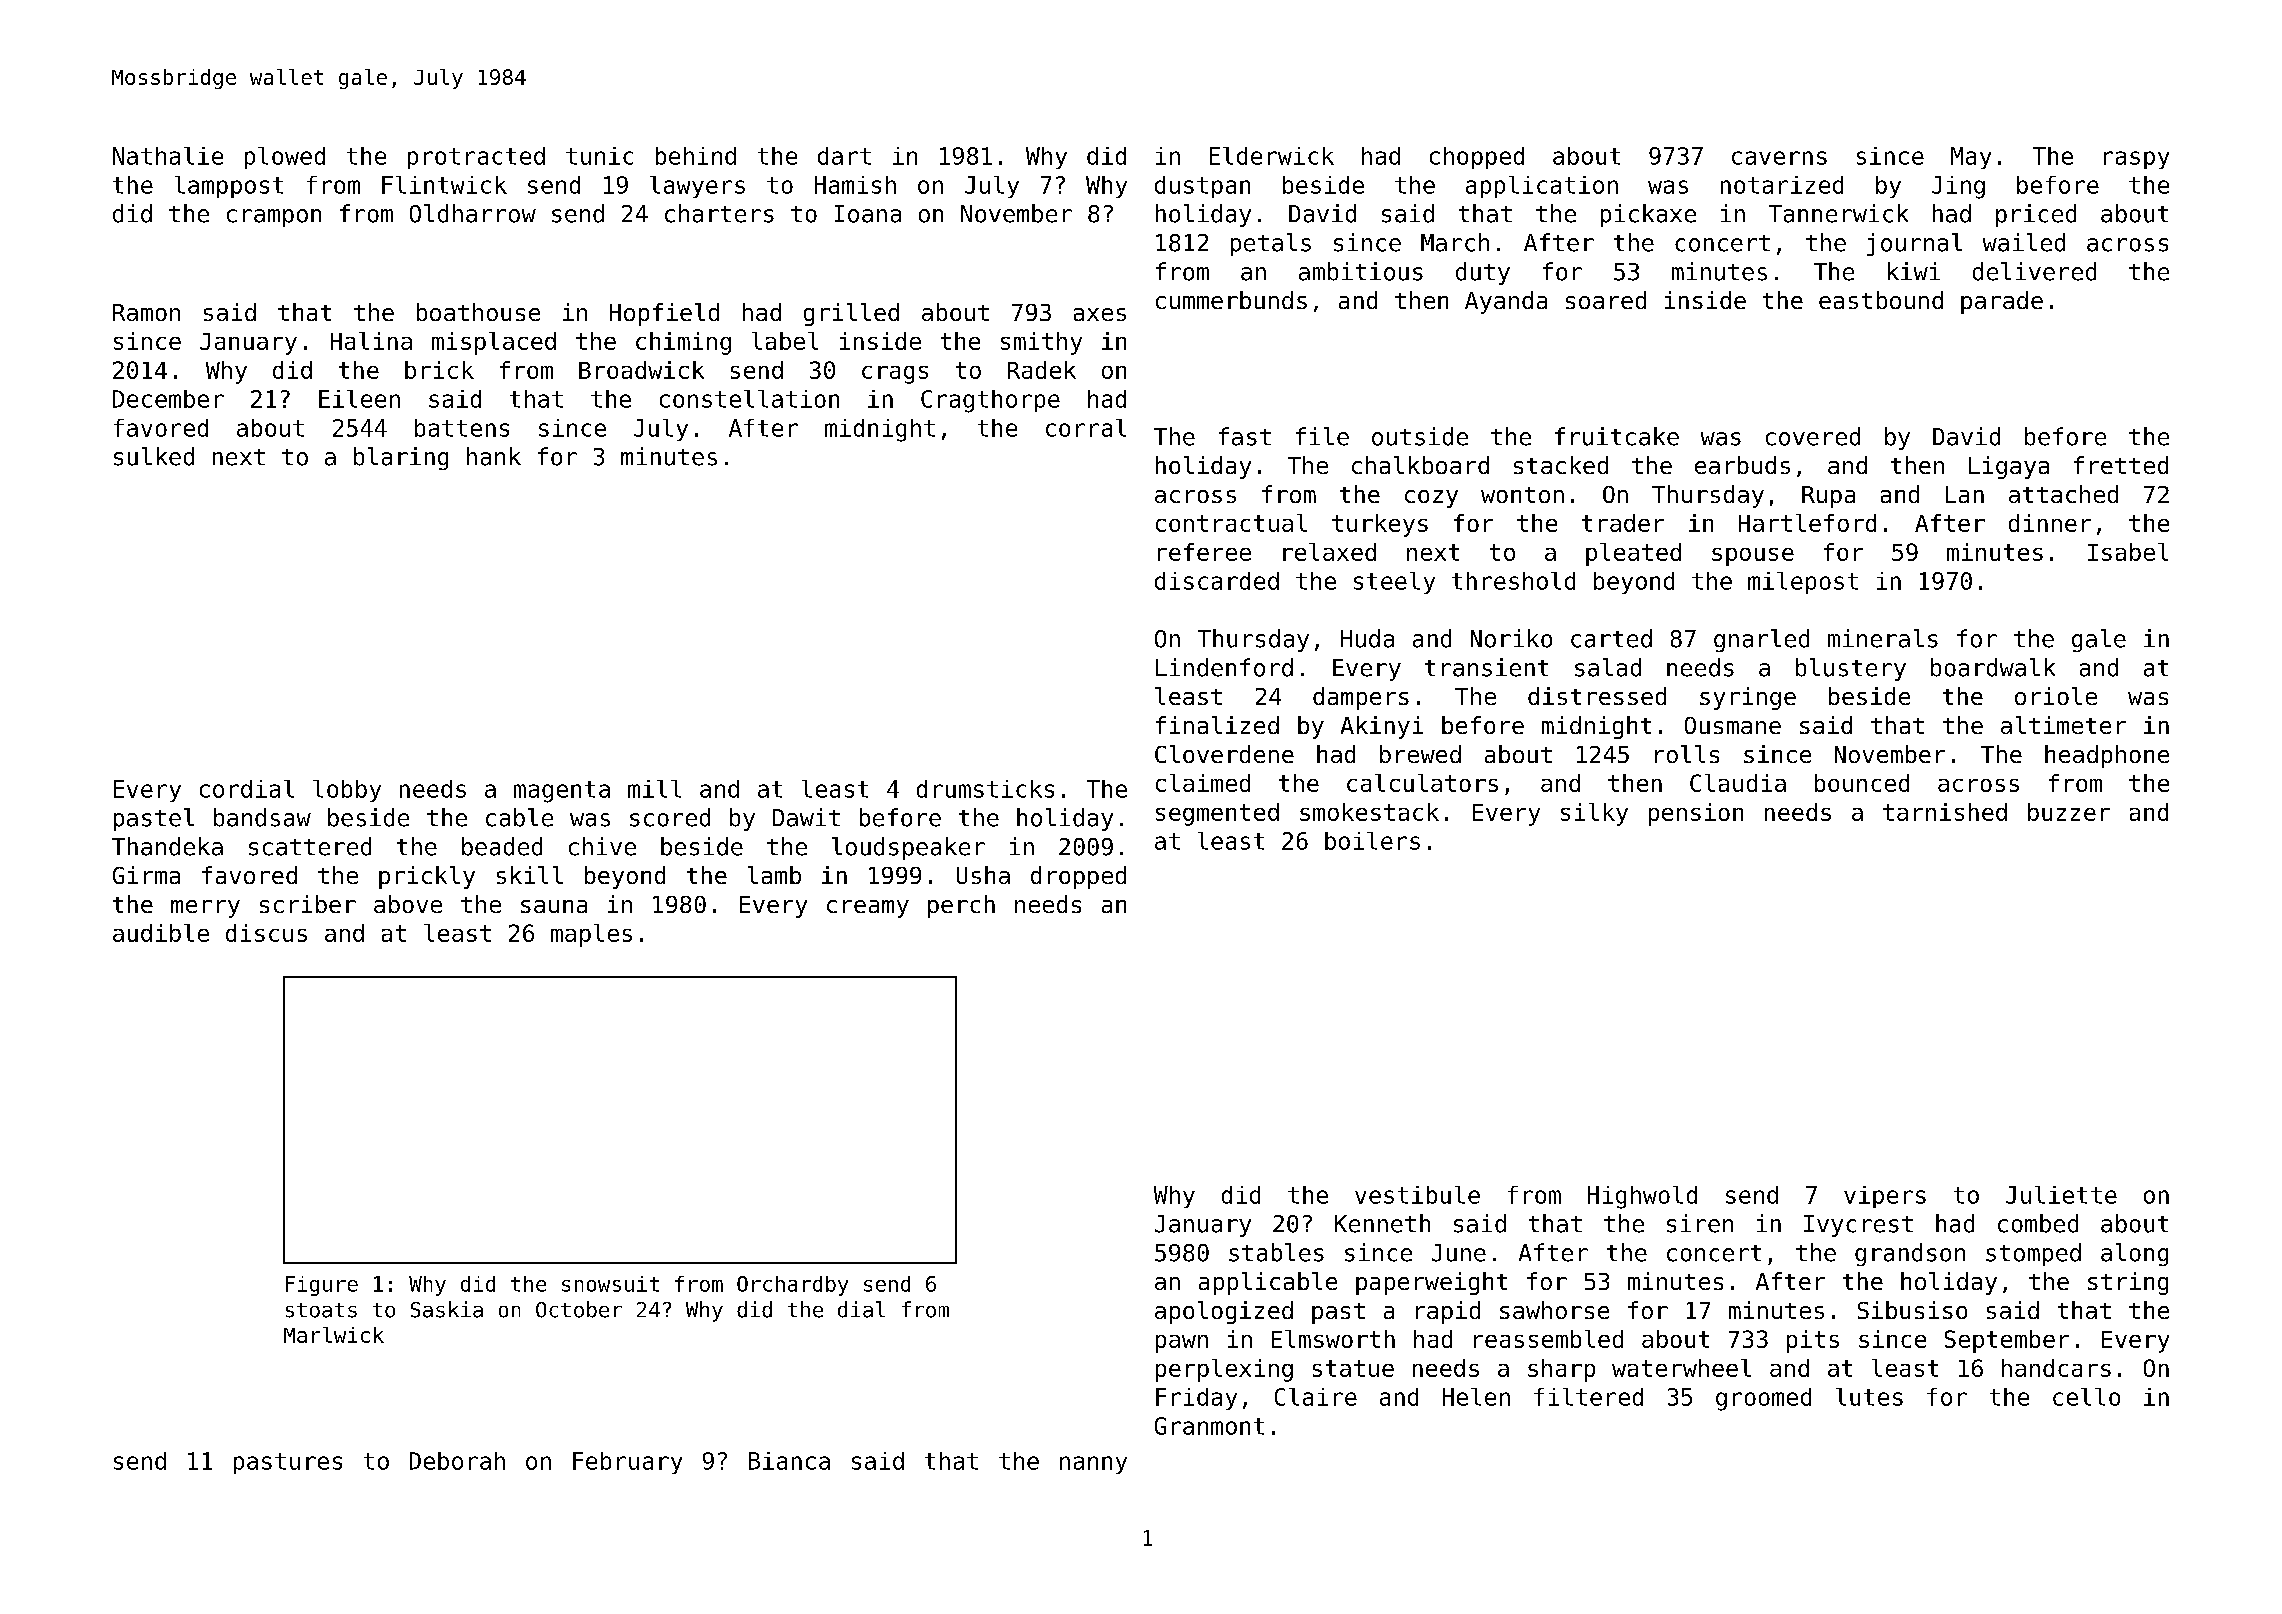  What do you see at coordinates (1606, 300) in the screenshot?
I see `soared` at bounding box center [1606, 300].
